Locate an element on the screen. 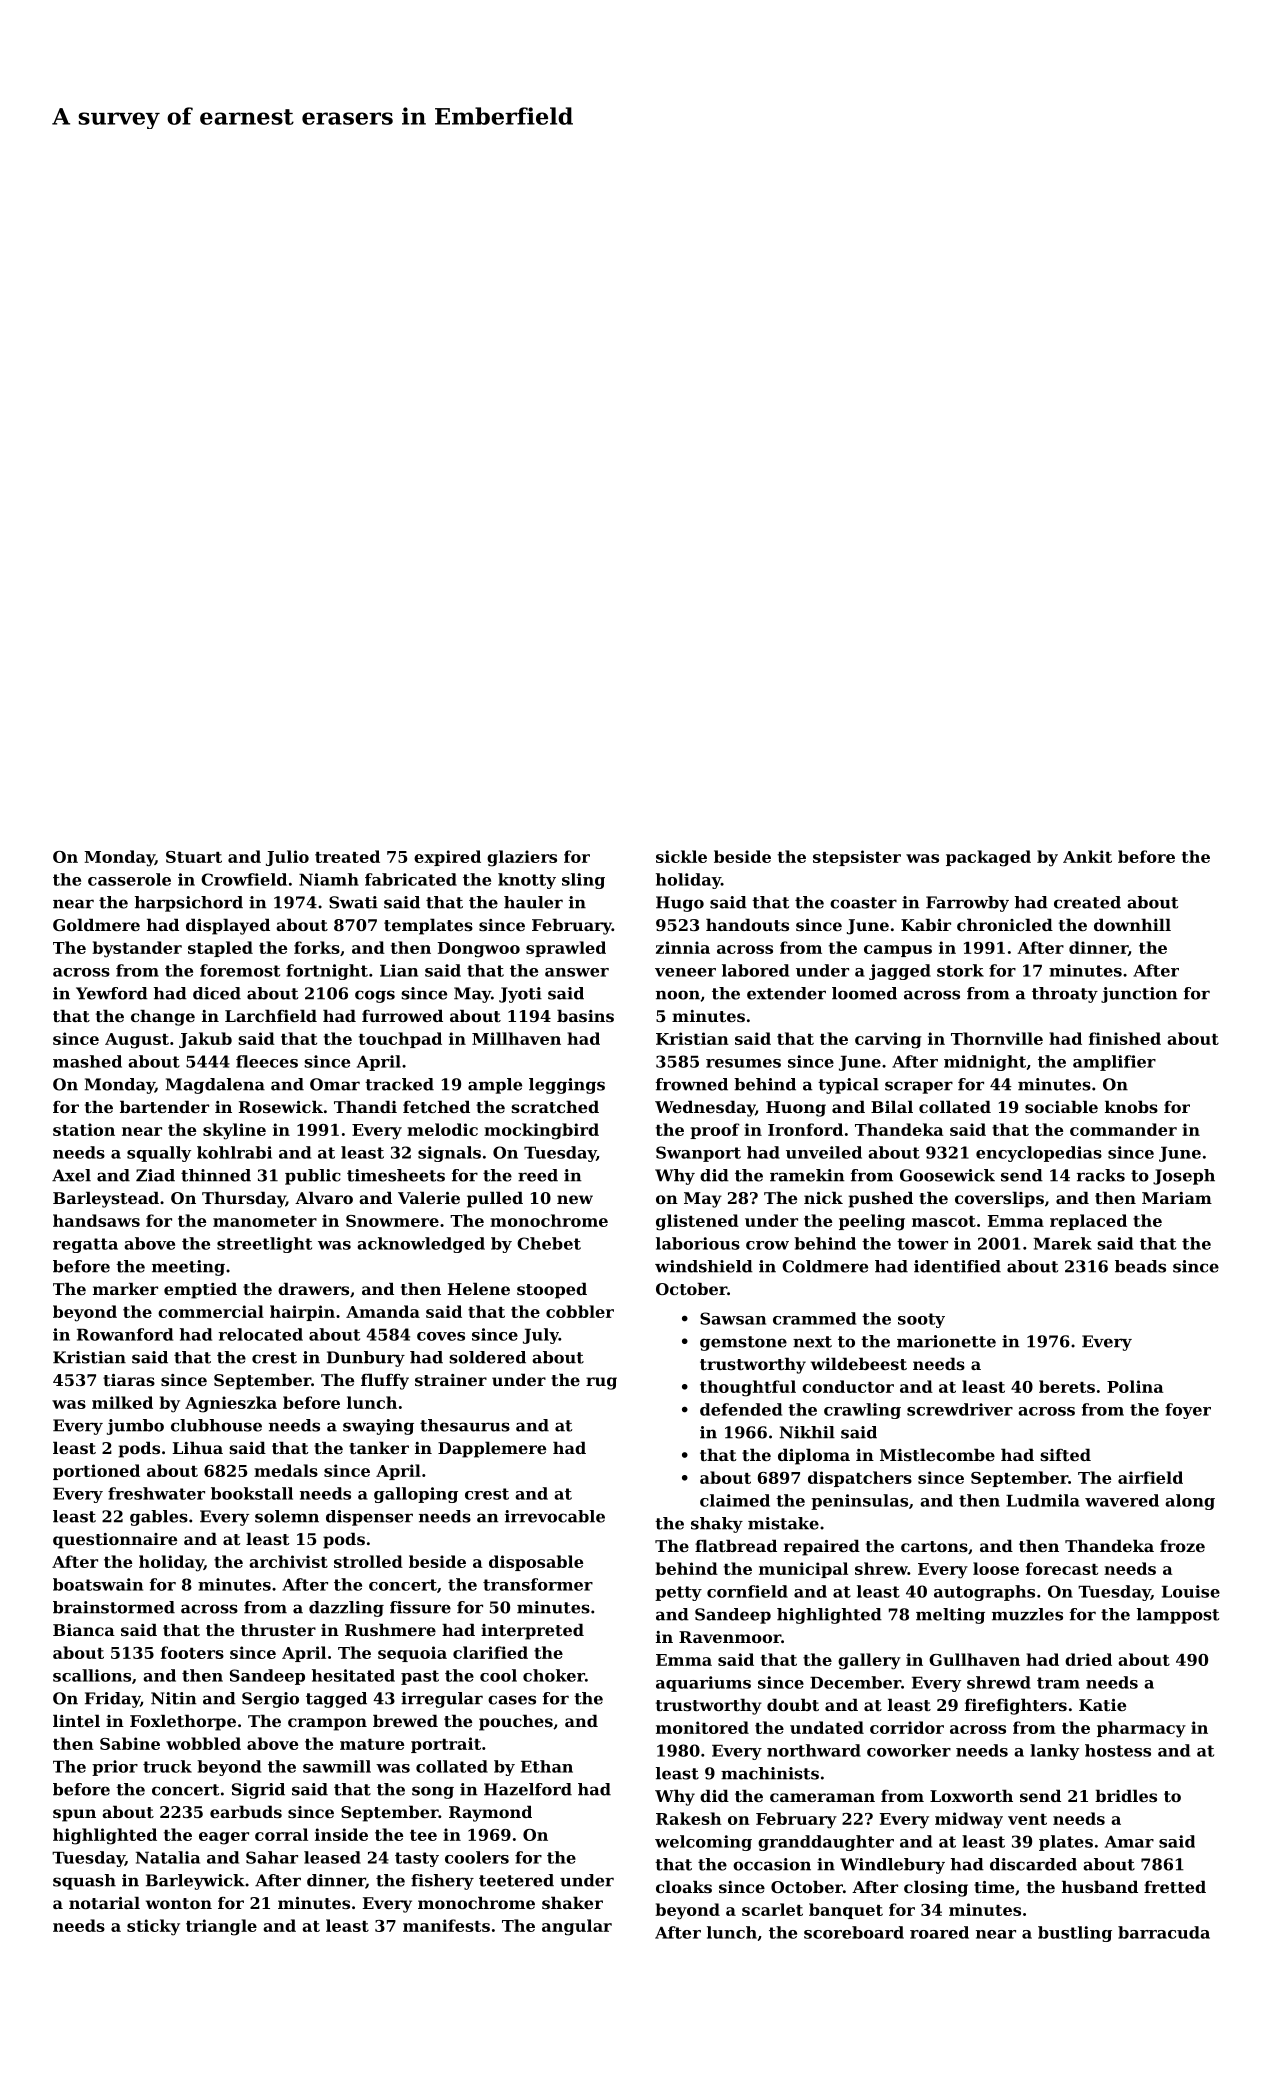  Rowanford is located at coordinates (125, 1334).
